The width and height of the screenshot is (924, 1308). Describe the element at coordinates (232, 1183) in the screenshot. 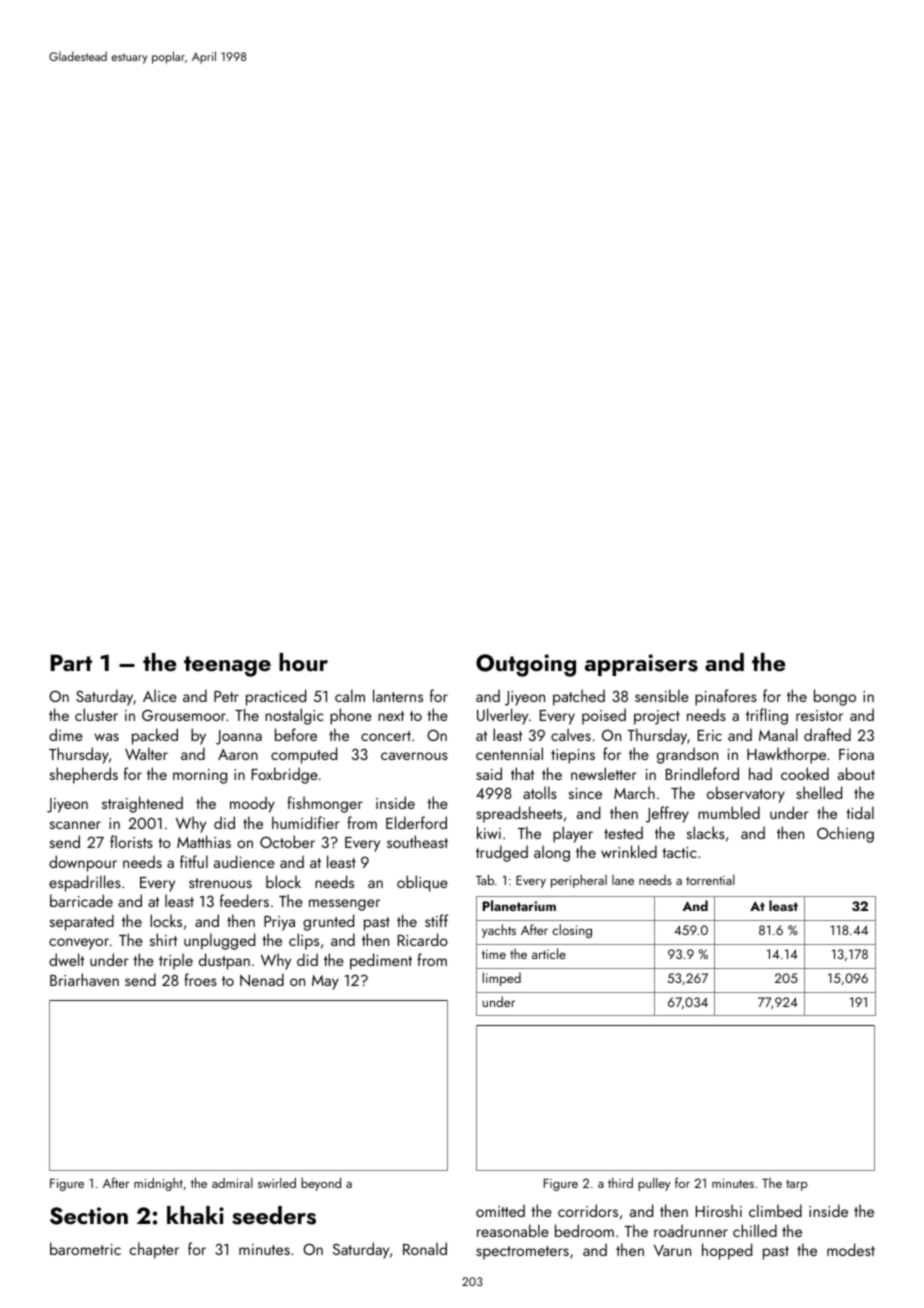

I see `admiral` at that location.
